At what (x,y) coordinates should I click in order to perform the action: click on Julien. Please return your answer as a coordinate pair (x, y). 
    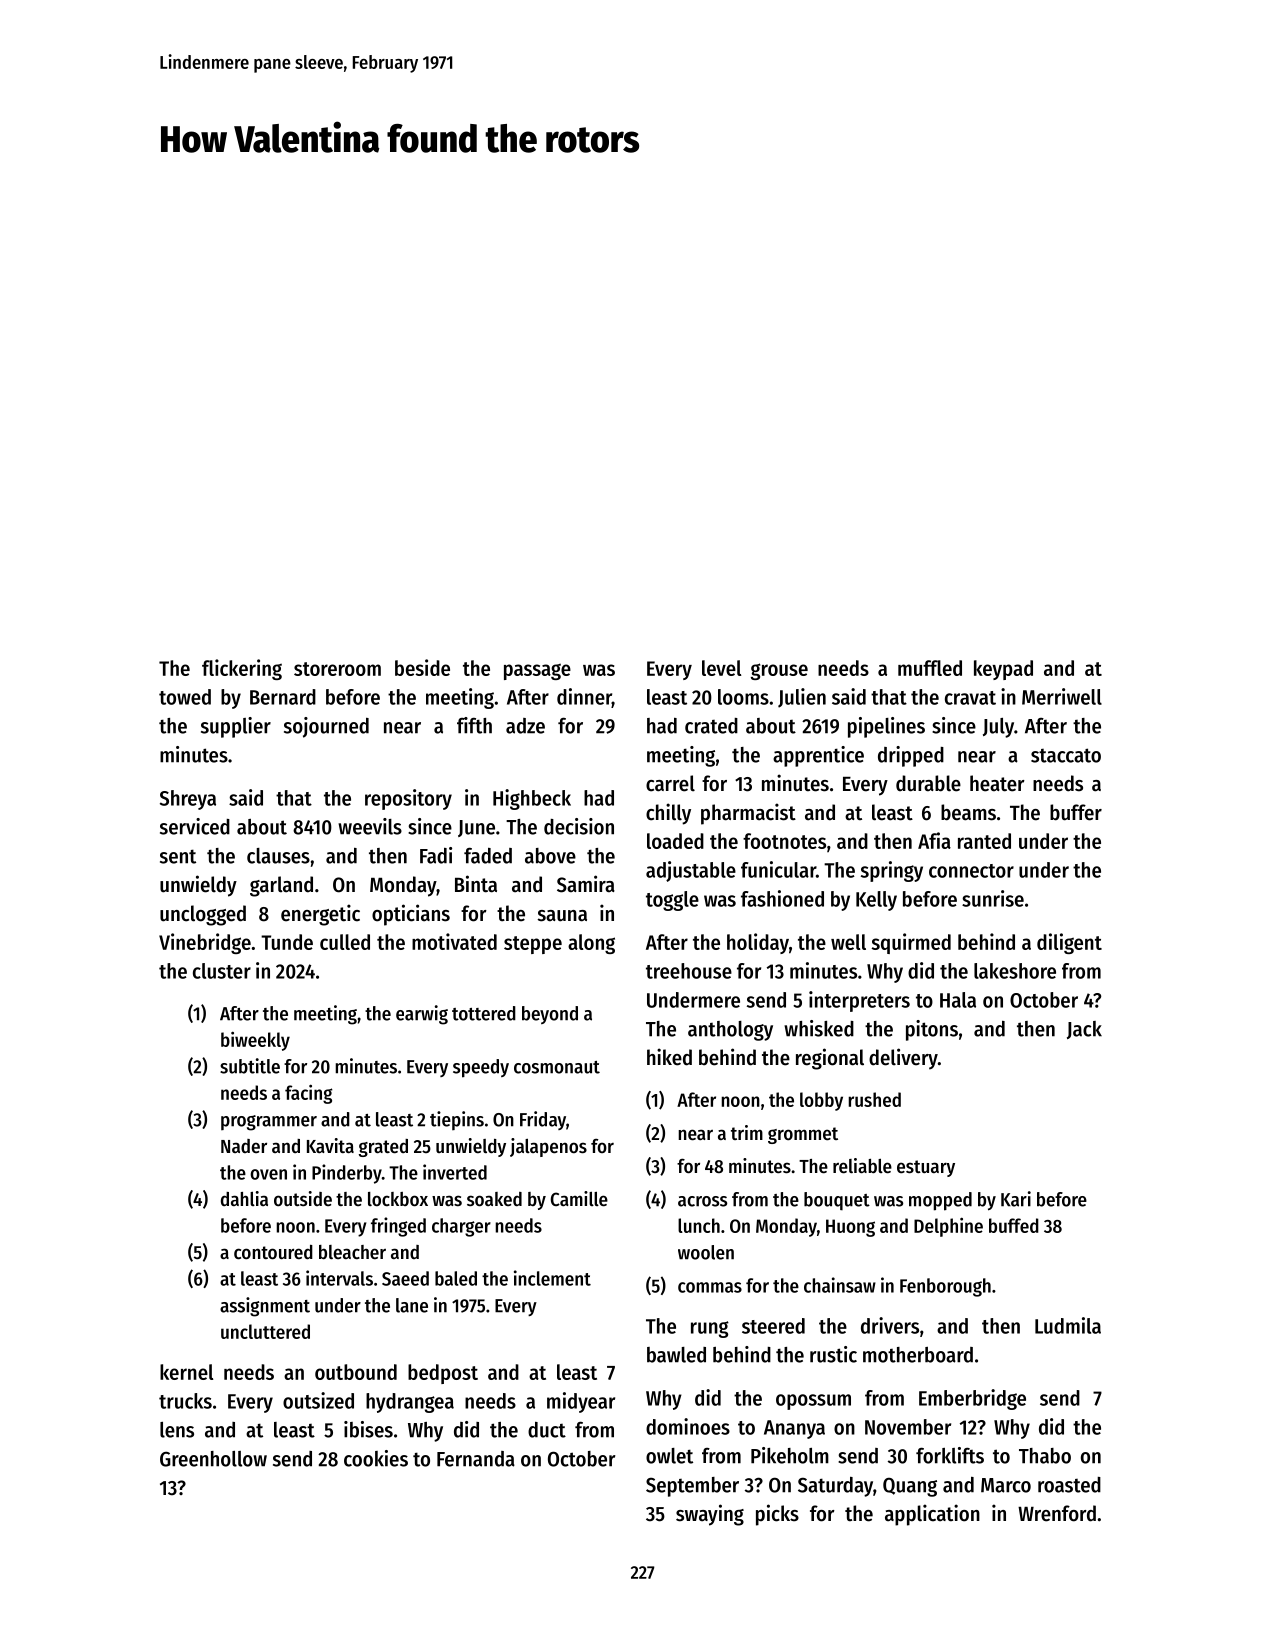
    Looking at the image, I should click on (802, 698).
